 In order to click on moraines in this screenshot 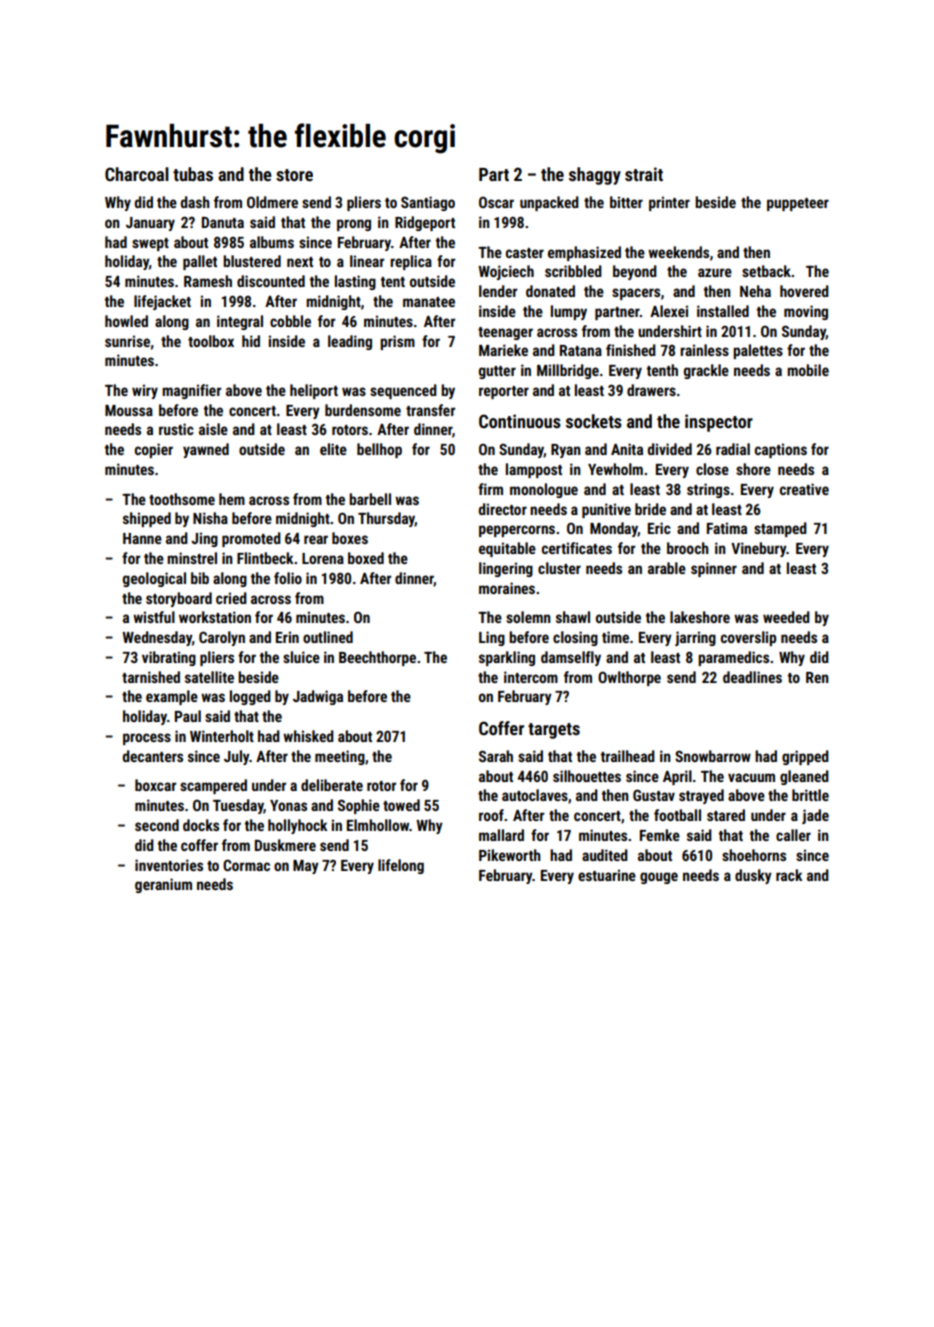, I will do `click(507, 588)`.
